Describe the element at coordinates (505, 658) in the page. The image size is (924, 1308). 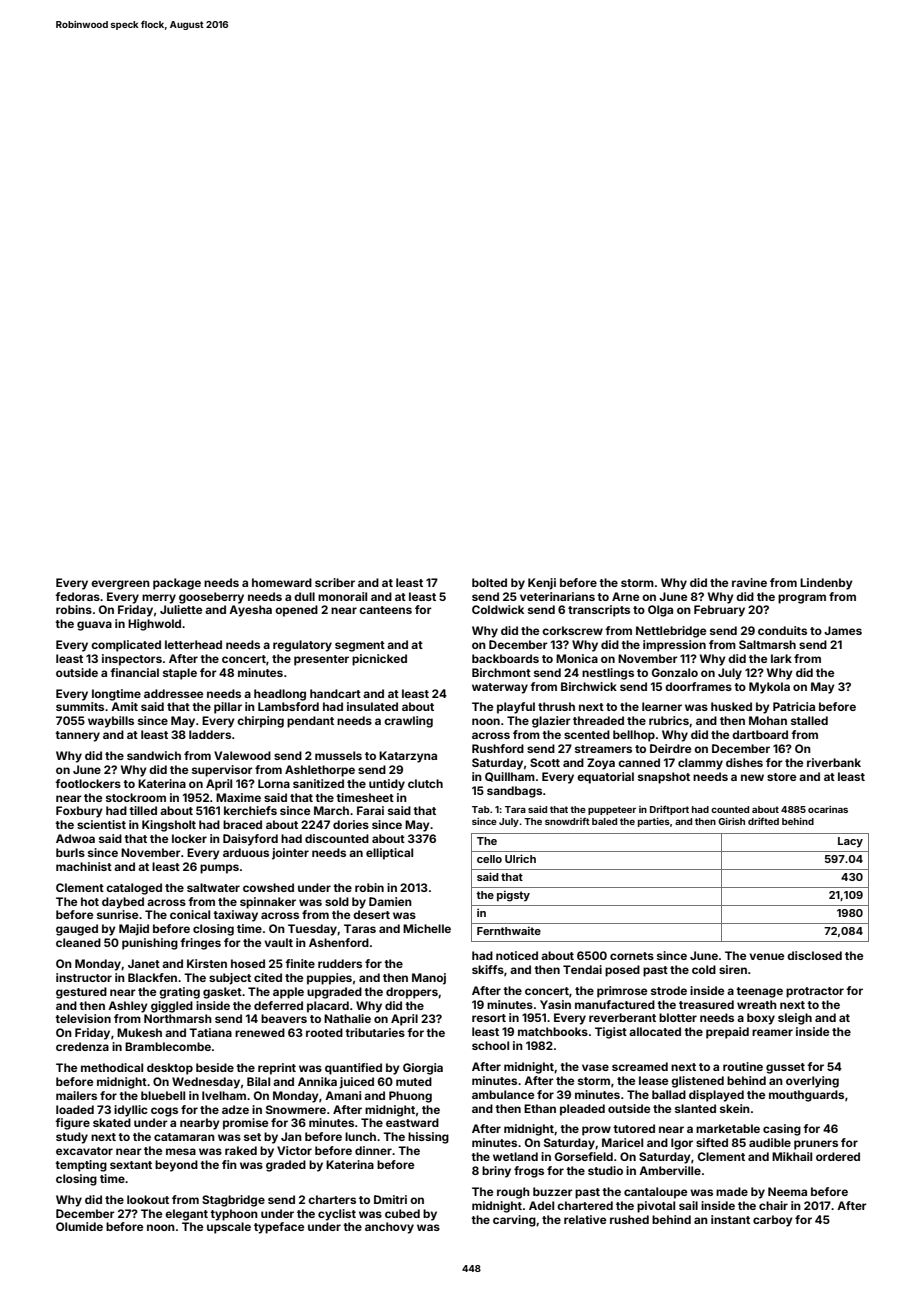
I see `backboards` at that location.
